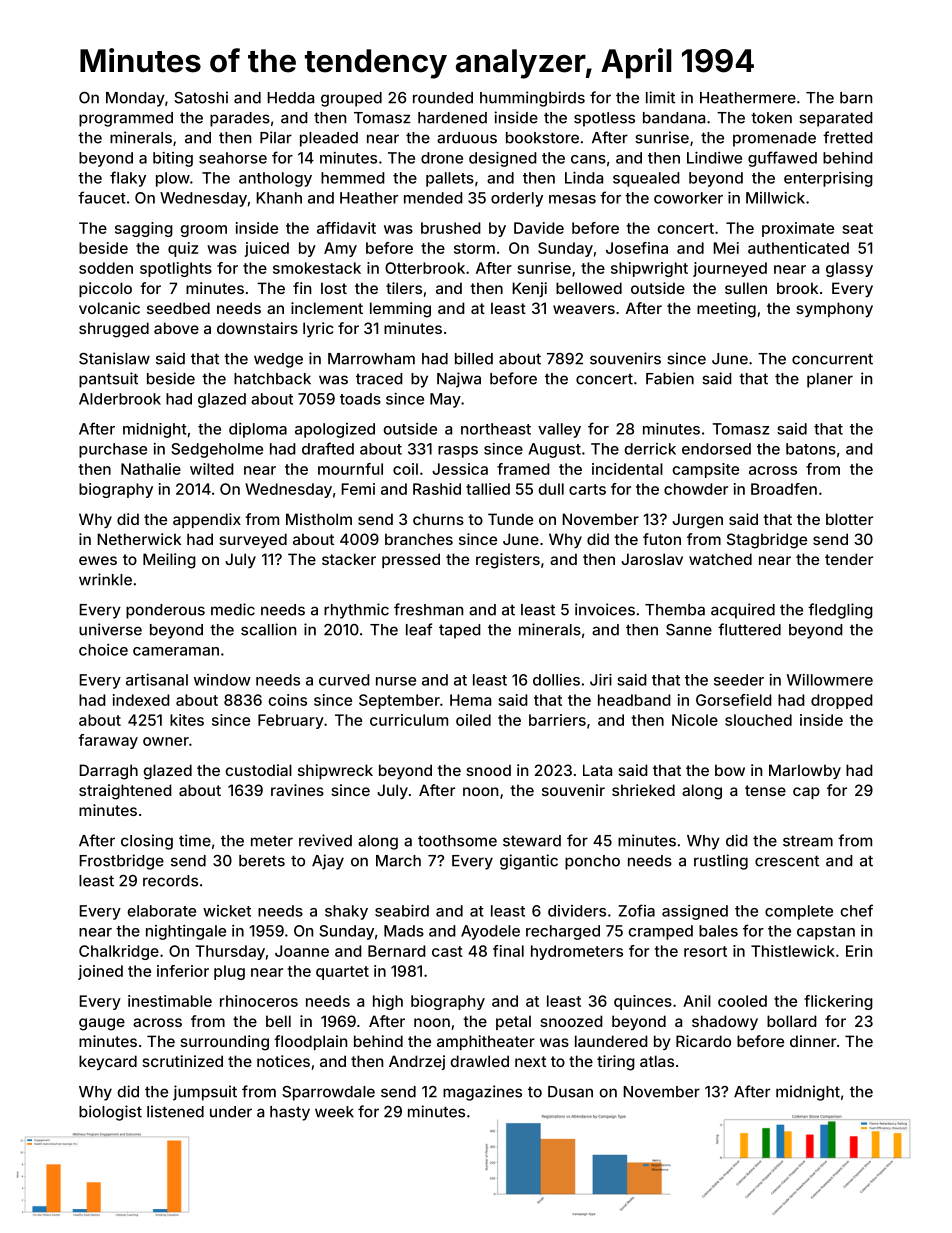  Describe the element at coordinates (110, 1113) in the image. I see `biologist` at that location.
